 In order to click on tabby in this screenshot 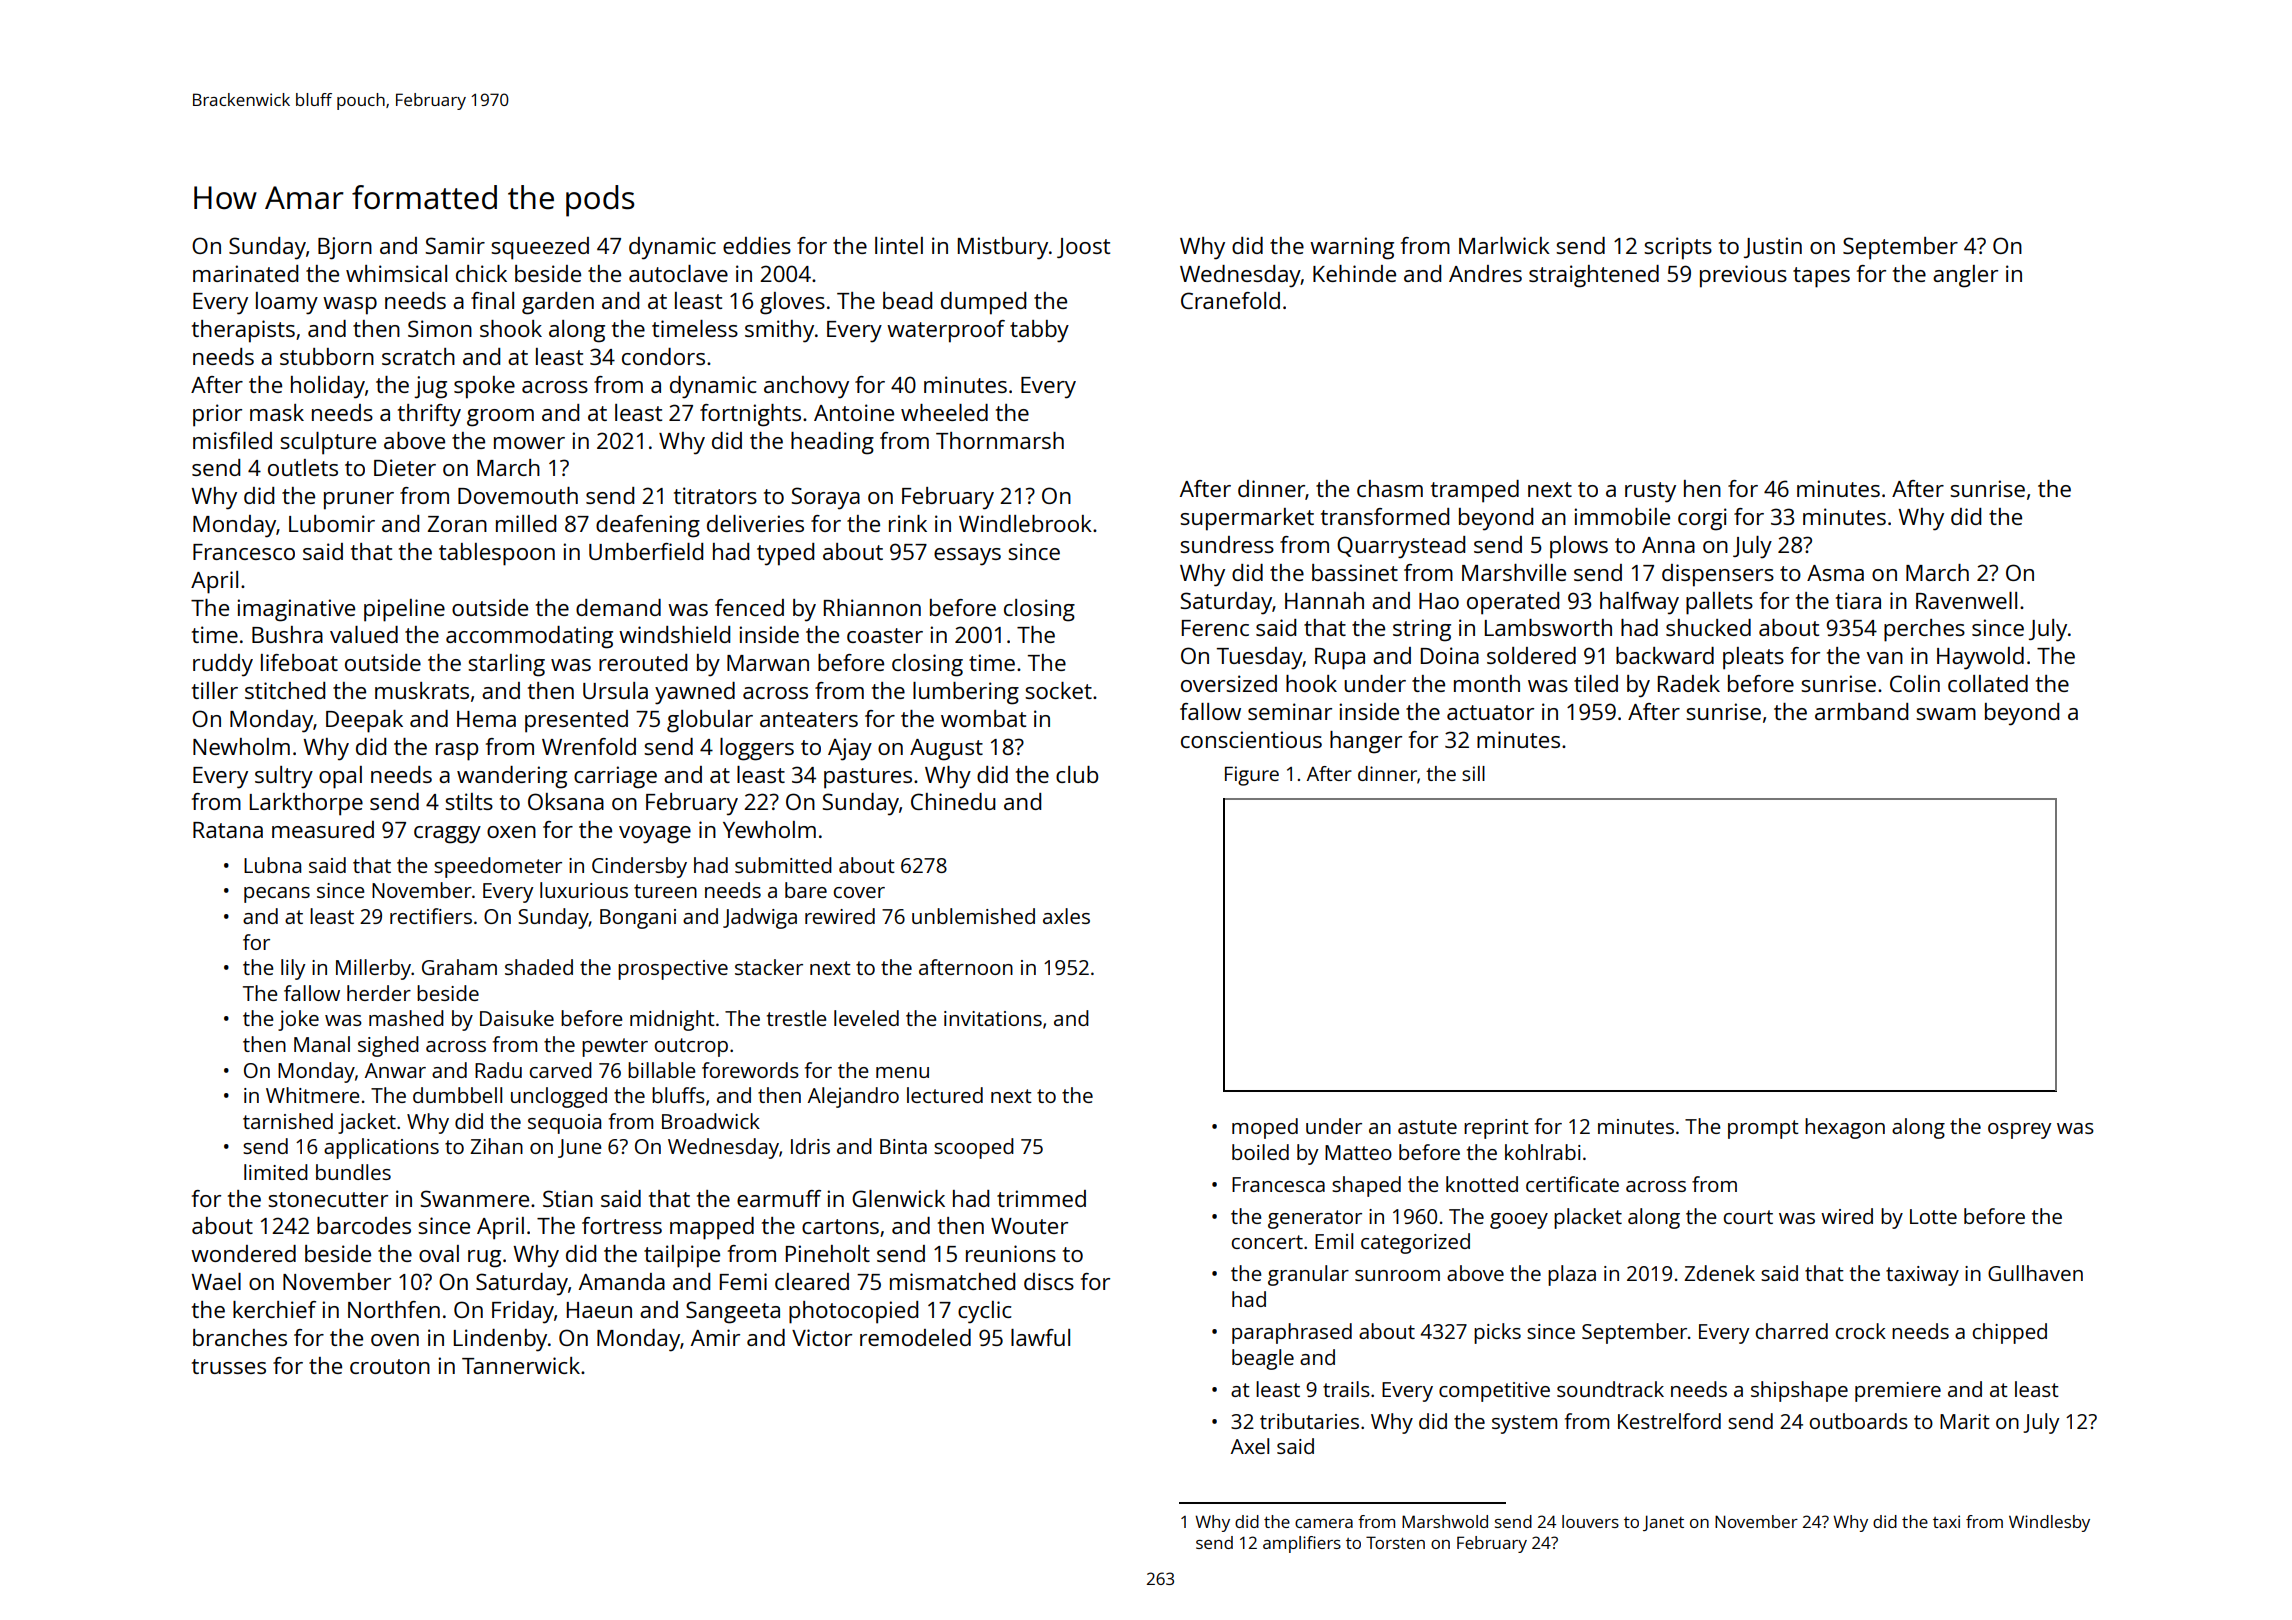, I will do `click(1039, 331)`.
